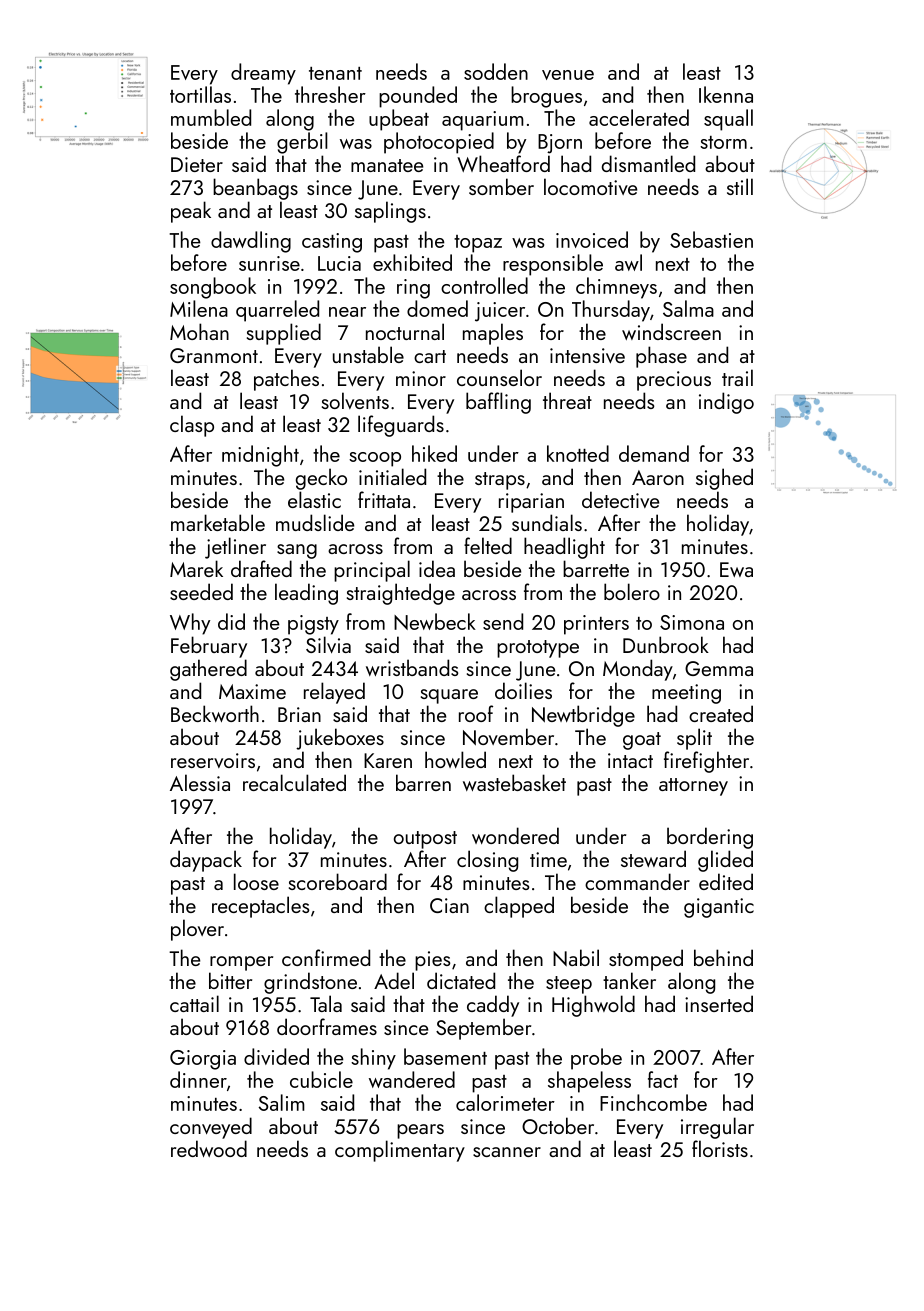 Image resolution: width=924 pixels, height=1311 pixels. What do you see at coordinates (653, 858) in the document?
I see `steward` at bounding box center [653, 858].
